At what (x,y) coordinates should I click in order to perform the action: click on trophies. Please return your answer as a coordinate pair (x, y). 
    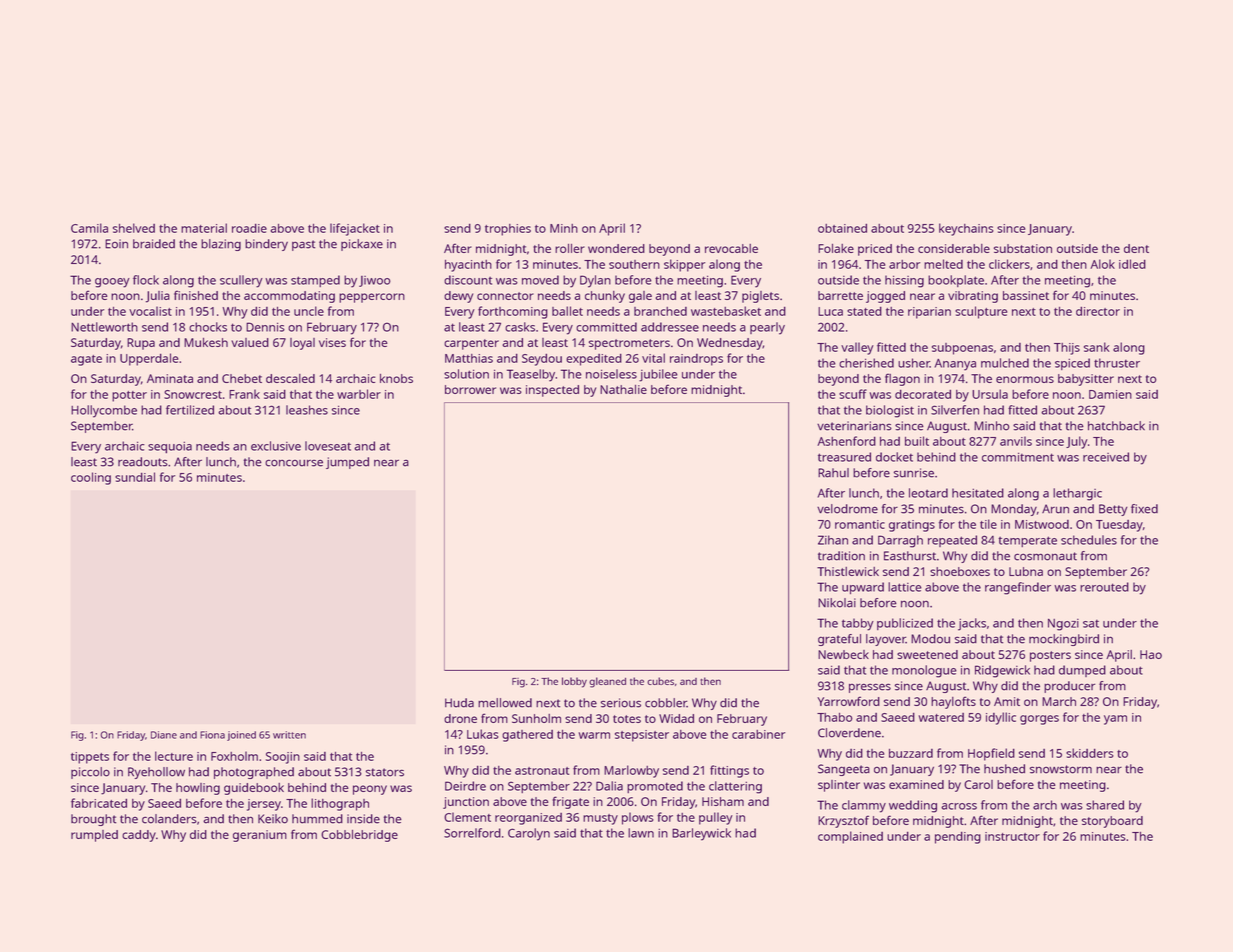
    Looking at the image, I should click on (508, 230).
